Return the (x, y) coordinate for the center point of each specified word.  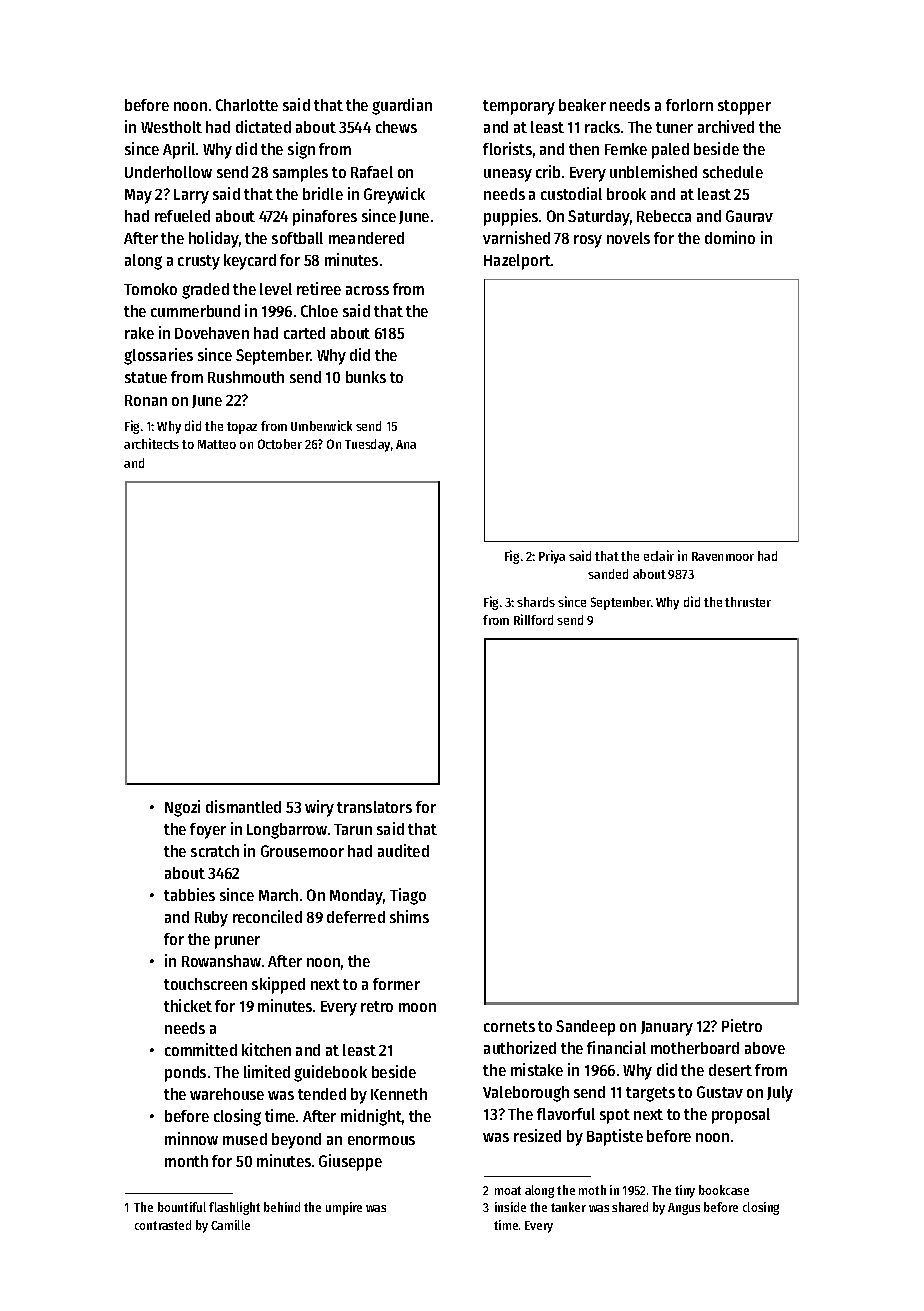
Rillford (533, 619)
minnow (191, 1138)
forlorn (689, 105)
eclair (659, 555)
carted (304, 333)
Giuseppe (350, 1162)
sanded (608, 574)
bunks (366, 377)
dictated (263, 126)
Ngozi (182, 808)
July (780, 1094)
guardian (402, 106)
